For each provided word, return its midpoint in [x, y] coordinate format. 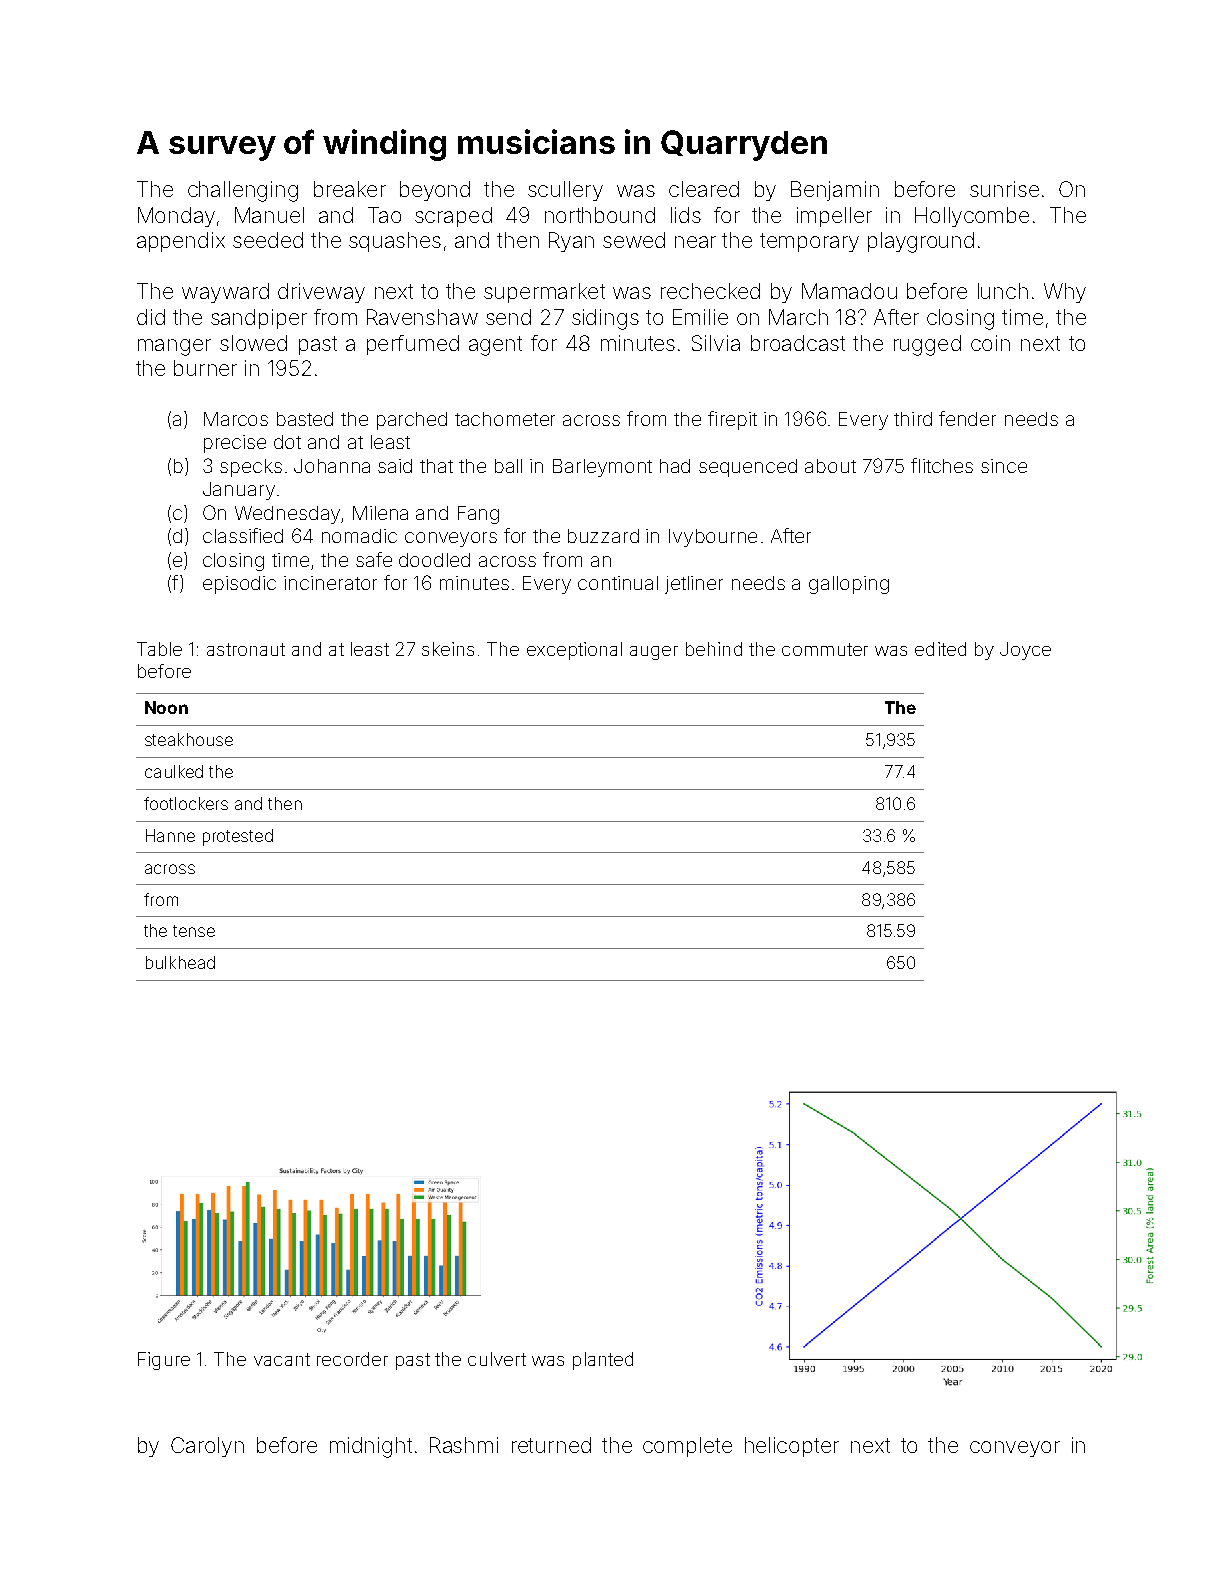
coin [990, 343]
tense [194, 931]
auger [654, 653]
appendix [181, 242]
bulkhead [180, 962]
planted [603, 1361]
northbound [600, 215]
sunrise [1004, 189]
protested [238, 837]
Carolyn [207, 1447]
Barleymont [602, 468]
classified [243, 535]
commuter [825, 649]
